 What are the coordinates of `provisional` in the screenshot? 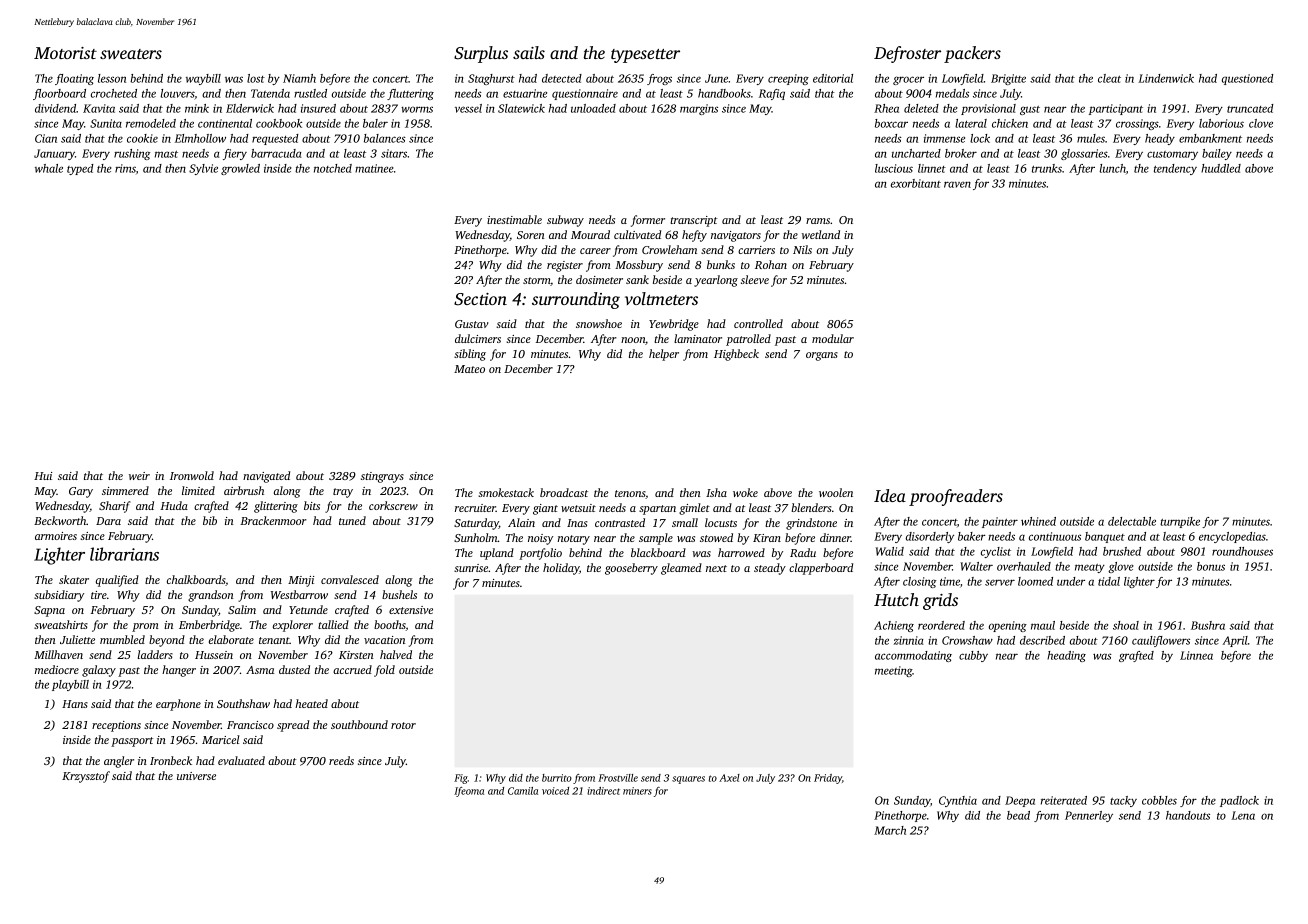 It's located at (988, 109).
